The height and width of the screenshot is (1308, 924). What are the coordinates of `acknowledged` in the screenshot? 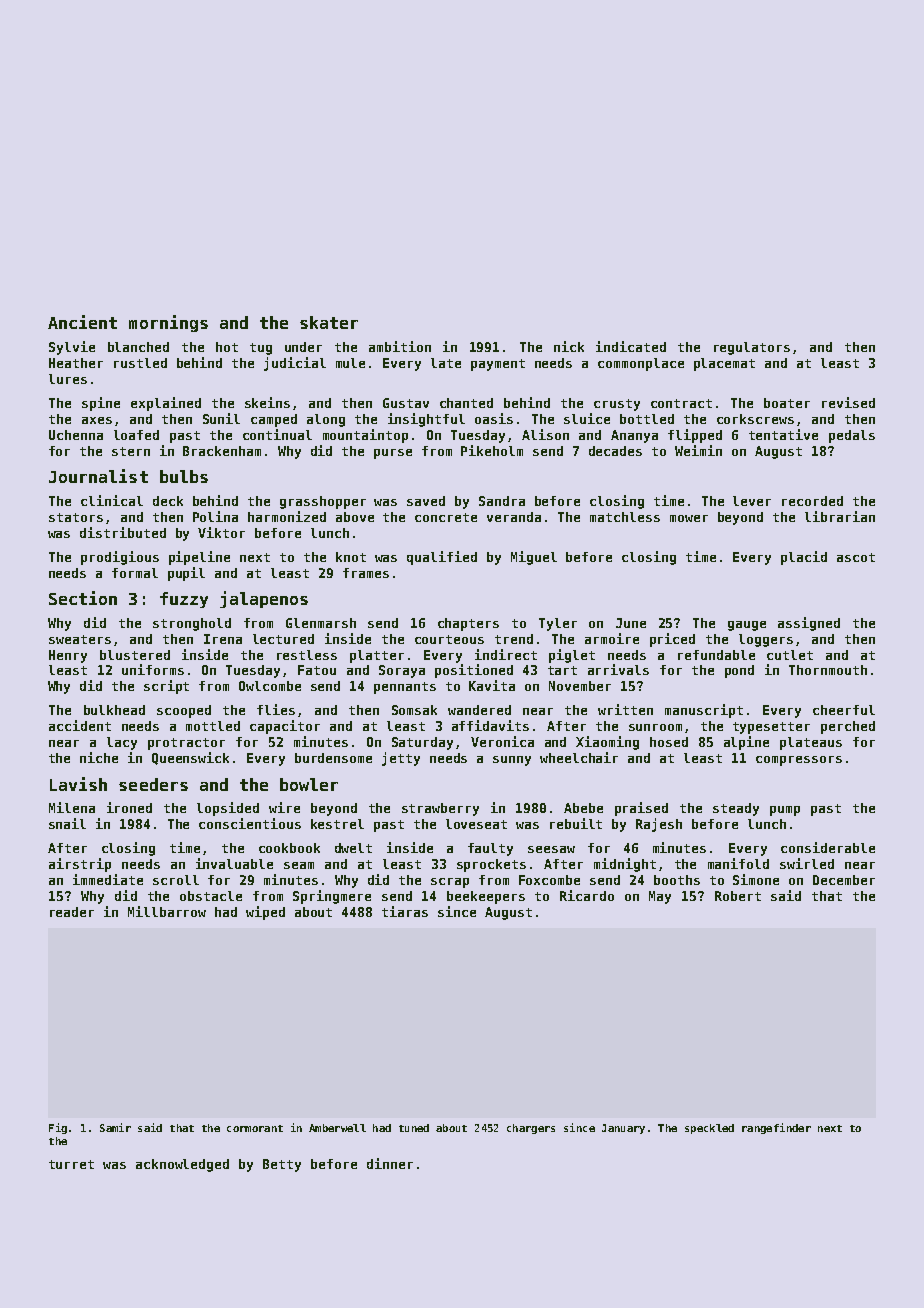 It's located at (182, 1165).
